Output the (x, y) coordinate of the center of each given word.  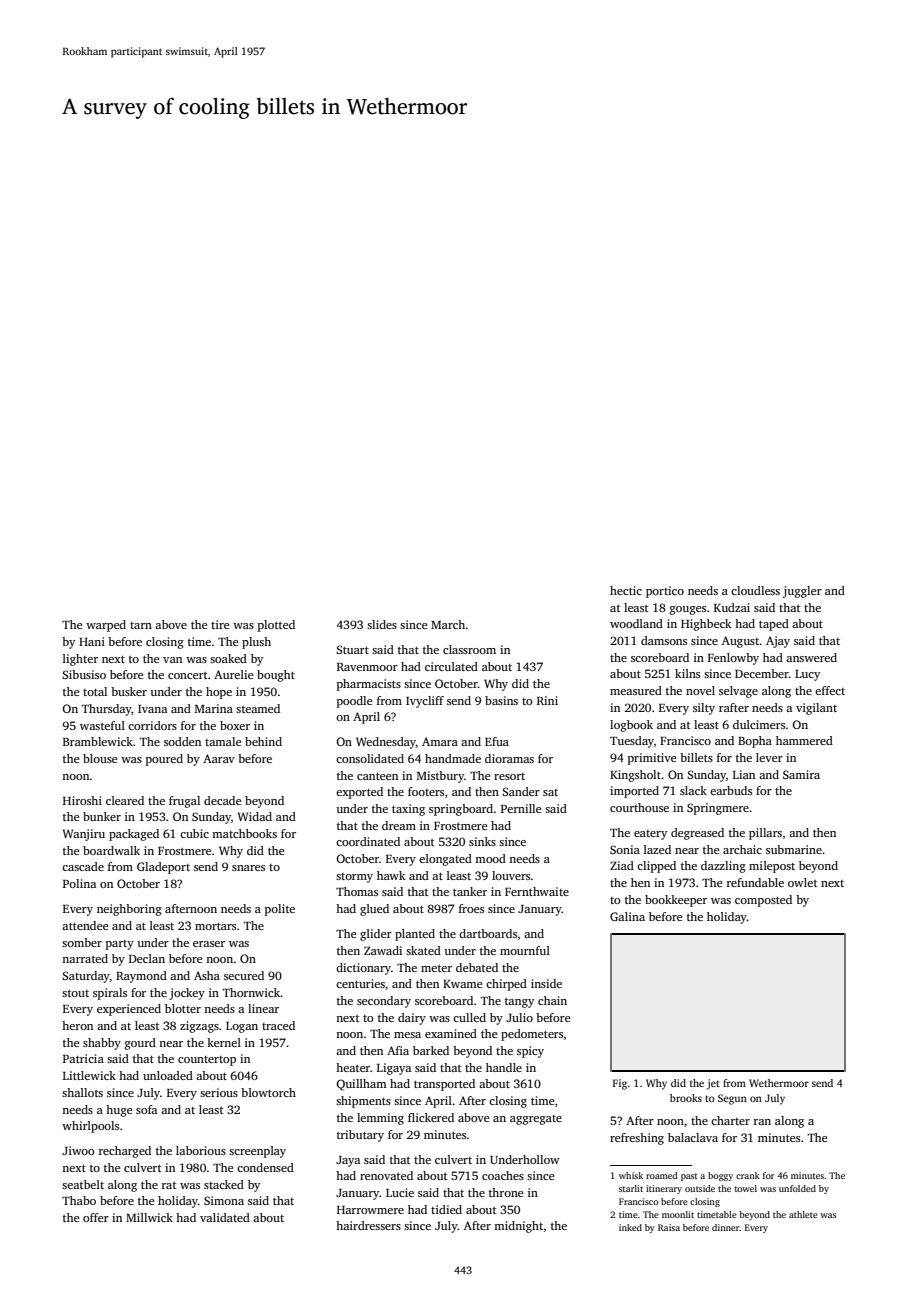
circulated (451, 666)
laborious (201, 1150)
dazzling (723, 867)
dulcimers (759, 724)
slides (382, 624)
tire (220, 624)
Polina (79, 883)
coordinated (368, 841)
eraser (209, 944)
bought (276, 676)
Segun (732, 1099)
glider (376, 935)
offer (96, 1217)
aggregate (536, 1120)
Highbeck (706, 625)
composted (763, 901)
